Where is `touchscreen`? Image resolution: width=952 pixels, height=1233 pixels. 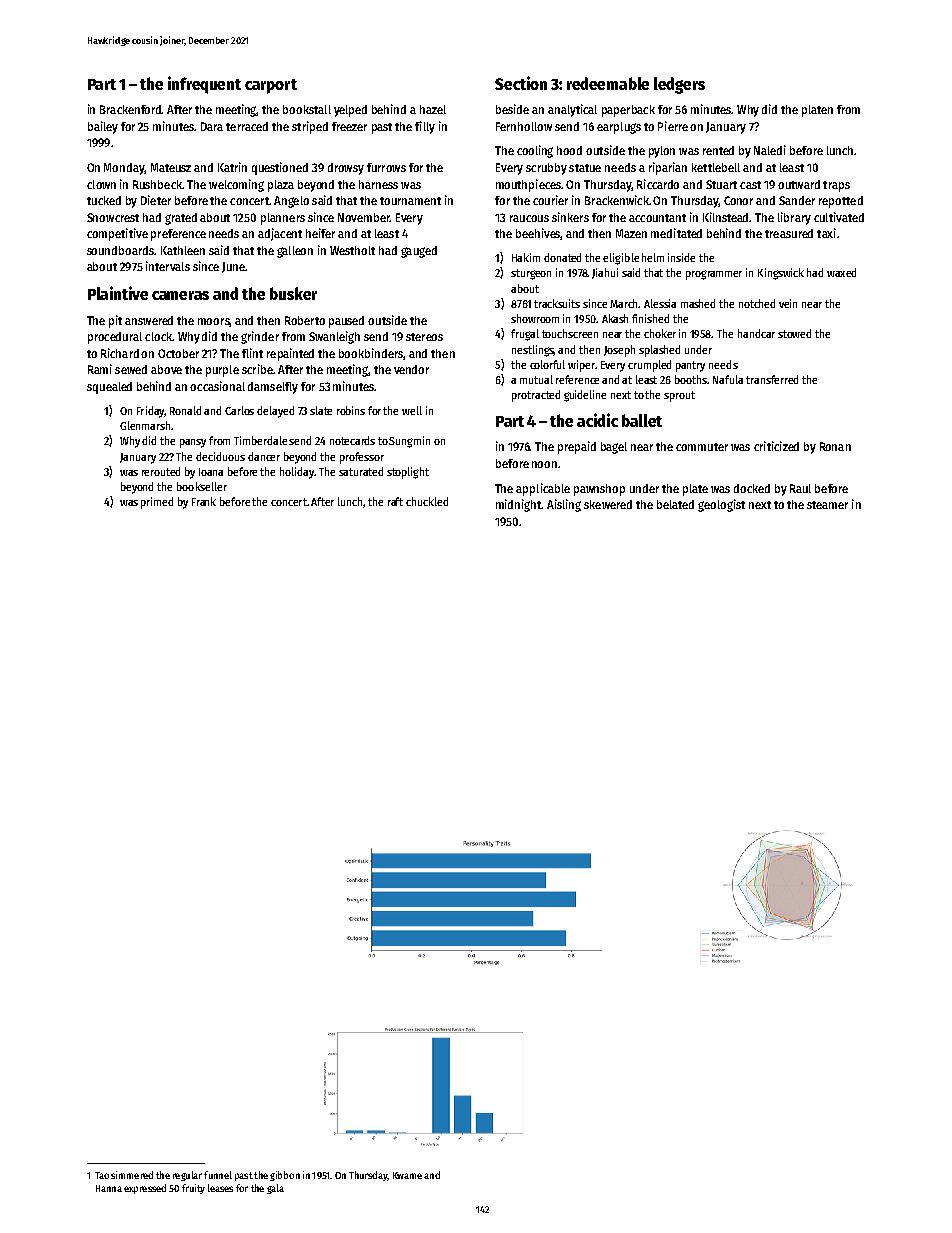
touchscreen is located at coordinates (570, 333).
